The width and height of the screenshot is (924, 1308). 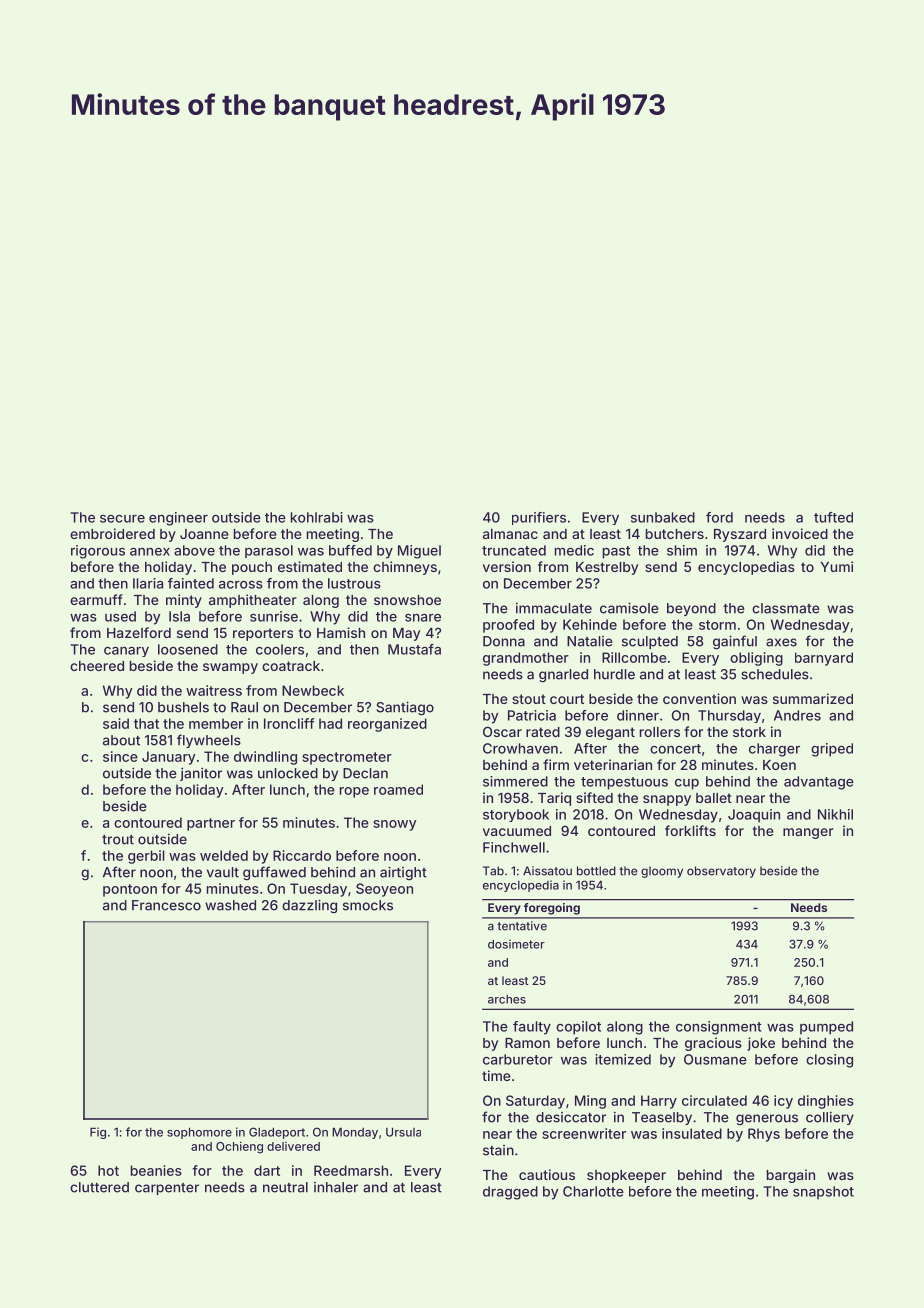 I want to click on canary, so click(x=126, y=652).
